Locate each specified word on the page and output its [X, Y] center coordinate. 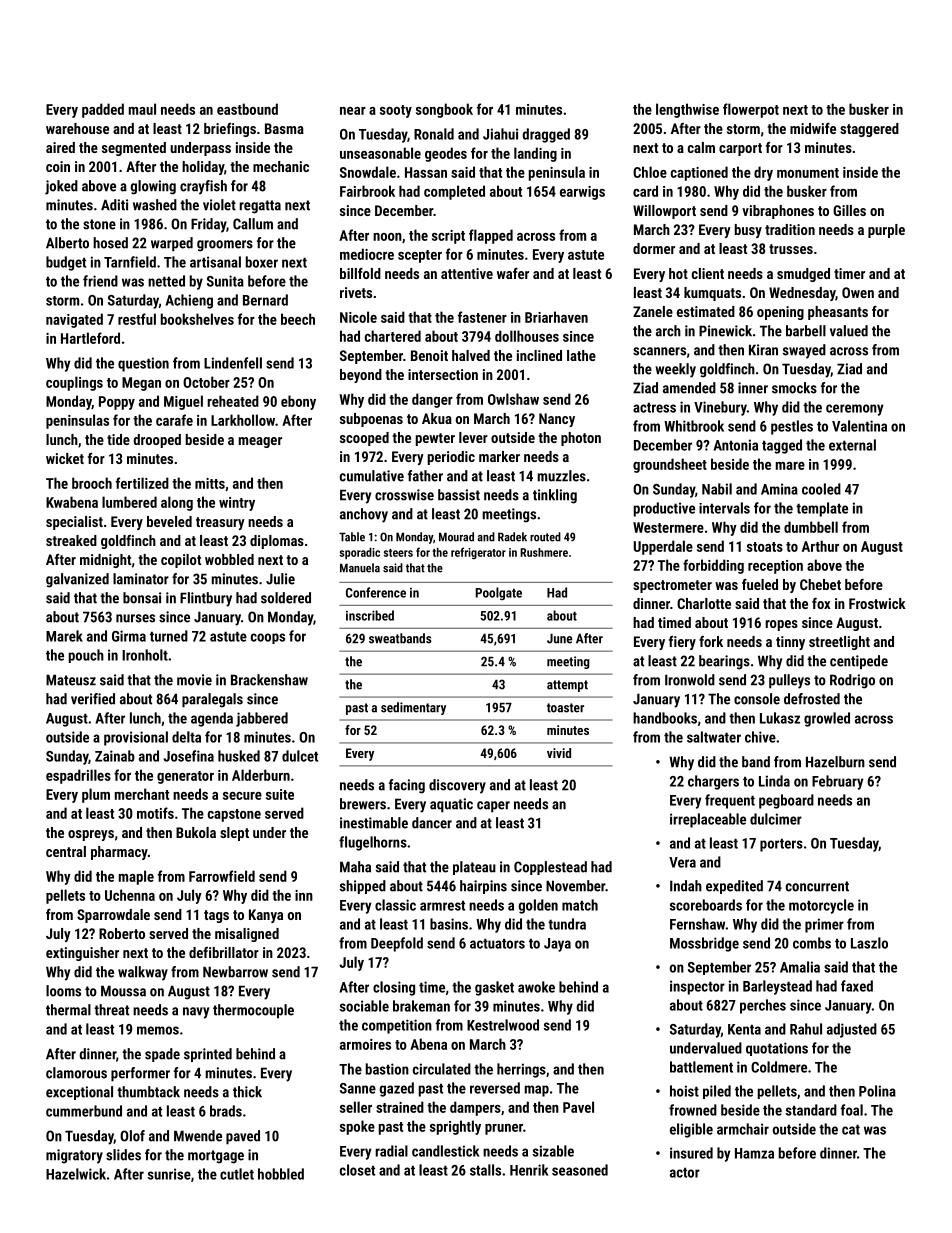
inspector [697, 987]
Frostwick [877, 603]
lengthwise [687, 110]
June [559, 639]
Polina [877, 1091]
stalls [485, 1170]
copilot [181, 561]
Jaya [557, 945]
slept [234, 834]
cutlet [237, 1174]
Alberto [67, 243]
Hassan [426, 172]
